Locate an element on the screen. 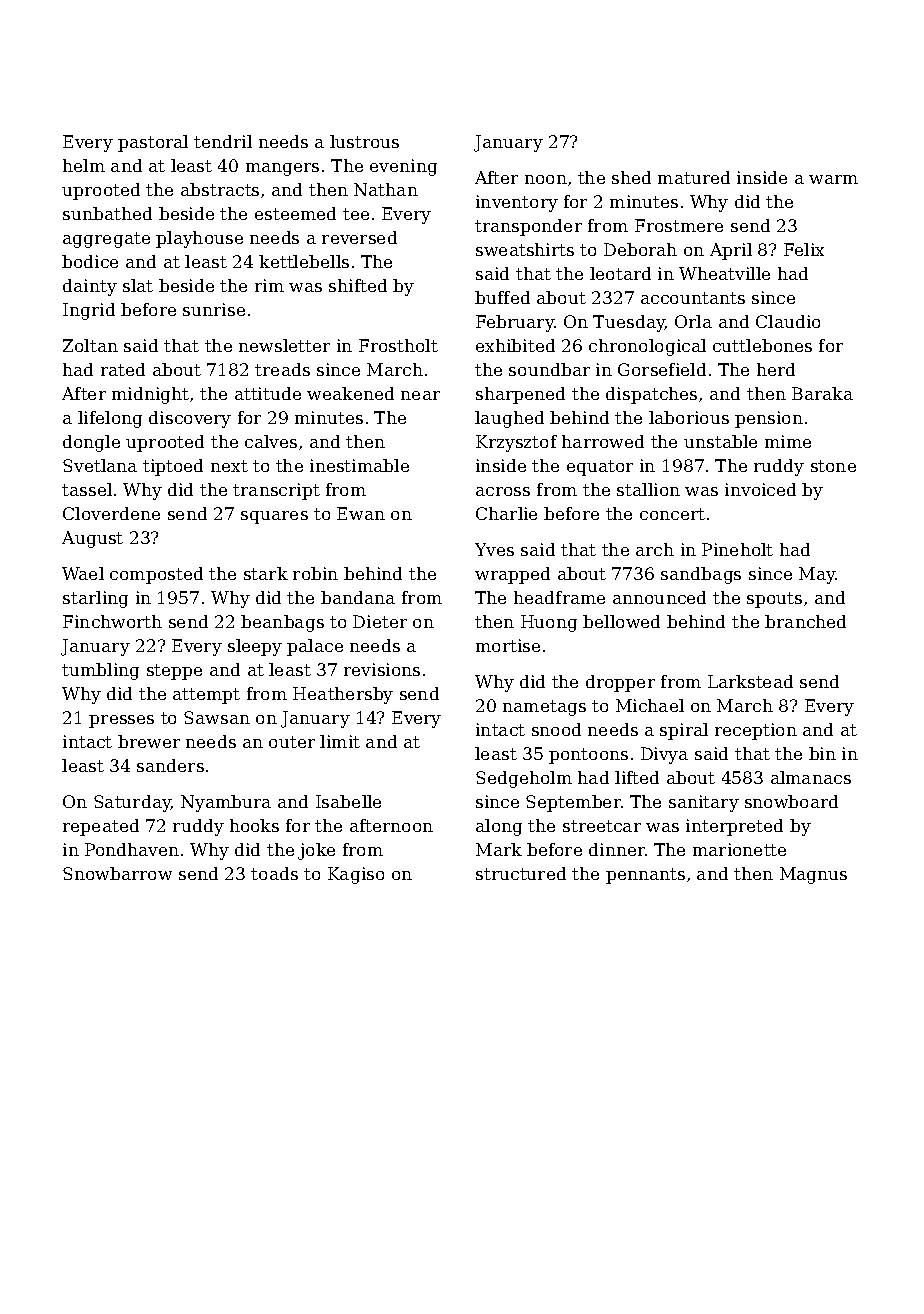 The width and height of the screenshot is (924, 1314). Pineholt is located at coordinates (737, 549).
